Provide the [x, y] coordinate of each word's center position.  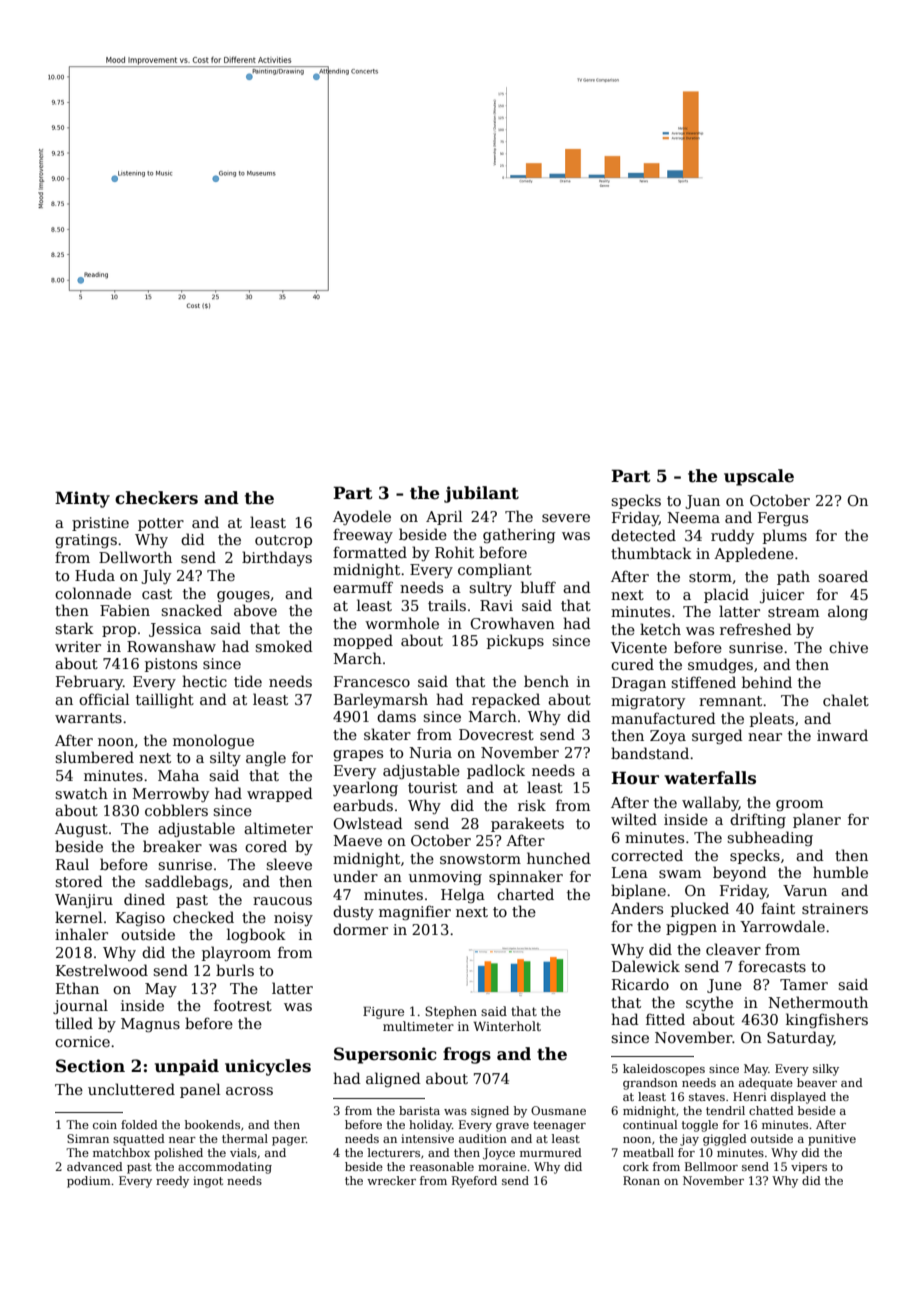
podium [89, 1182]
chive [848, 647]
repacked [506, 700]
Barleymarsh [381, 700]
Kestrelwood [102, 970]
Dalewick [646, 966]
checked [203, 917]
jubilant [481, 494]
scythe [709, 1003]
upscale [759, 477]
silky [826, 1070]
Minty [82, 499]
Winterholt [507, 1026]
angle [266, 758]
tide [248, 681]
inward [842, 735]
